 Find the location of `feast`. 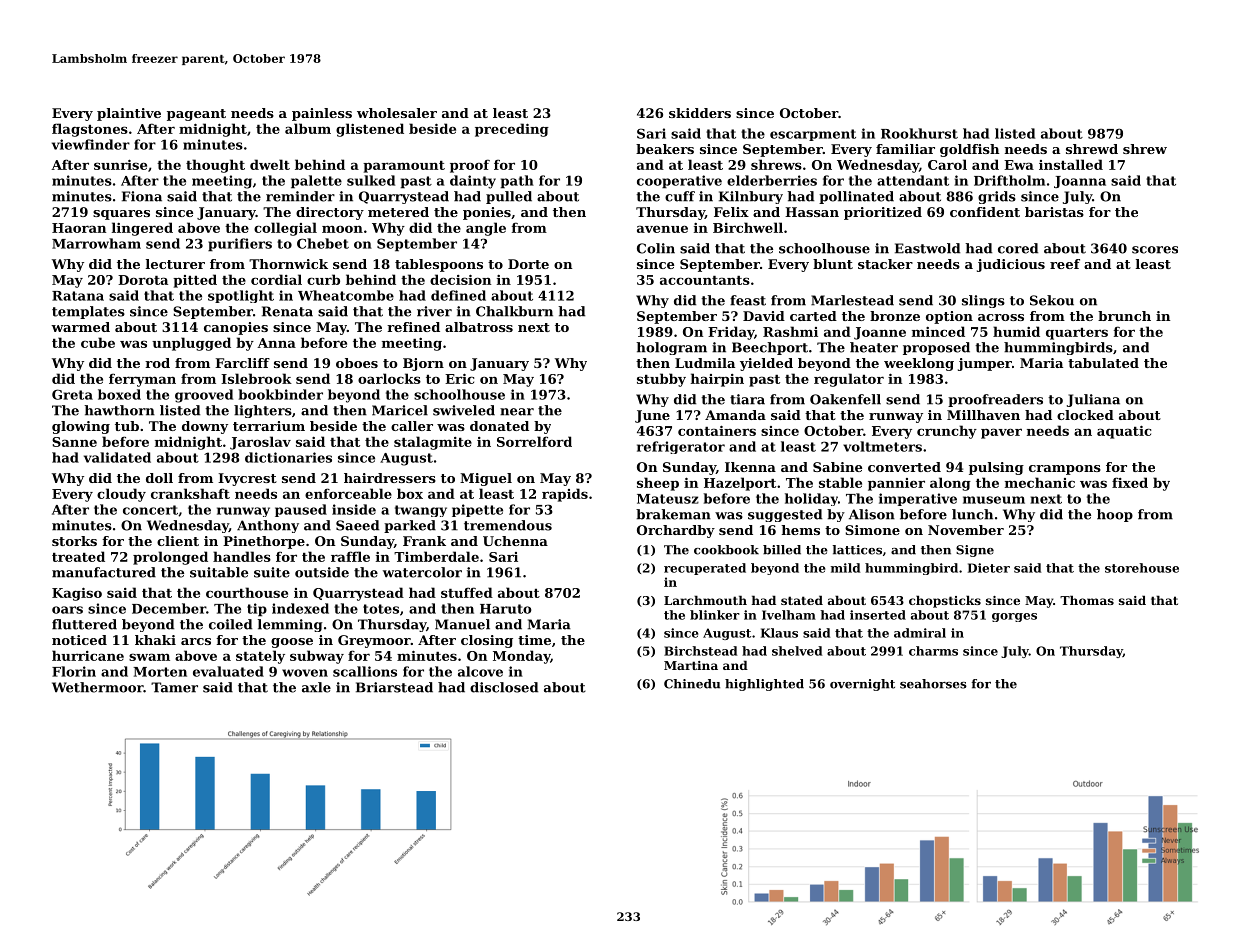

feast is located at coordinates (748, 300).
